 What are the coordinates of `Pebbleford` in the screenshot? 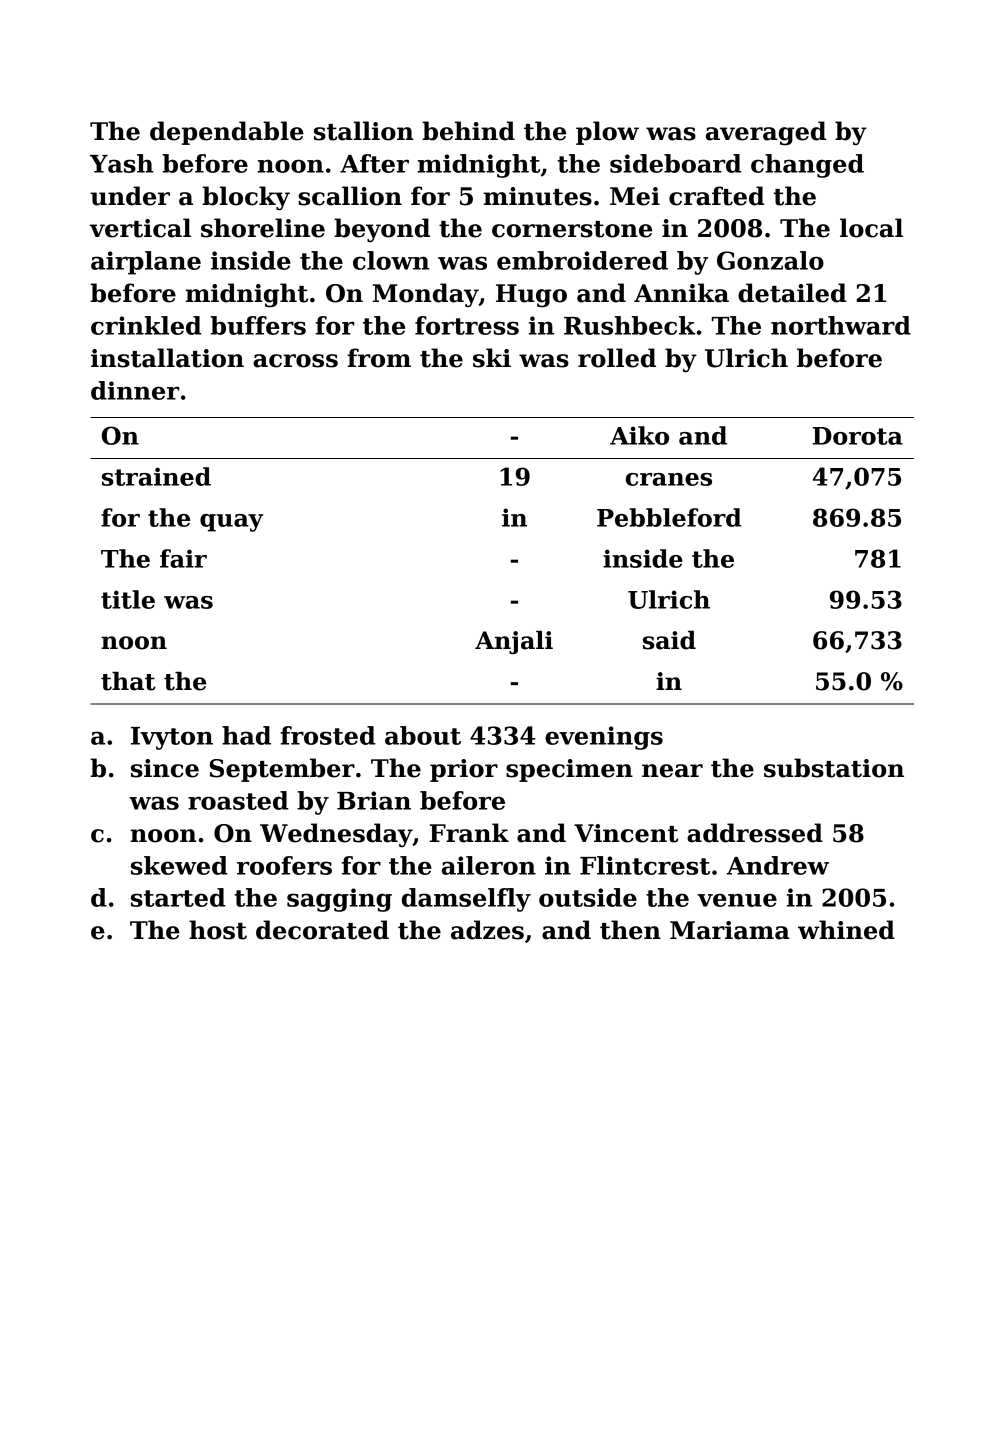 It's located at (669, 517).
